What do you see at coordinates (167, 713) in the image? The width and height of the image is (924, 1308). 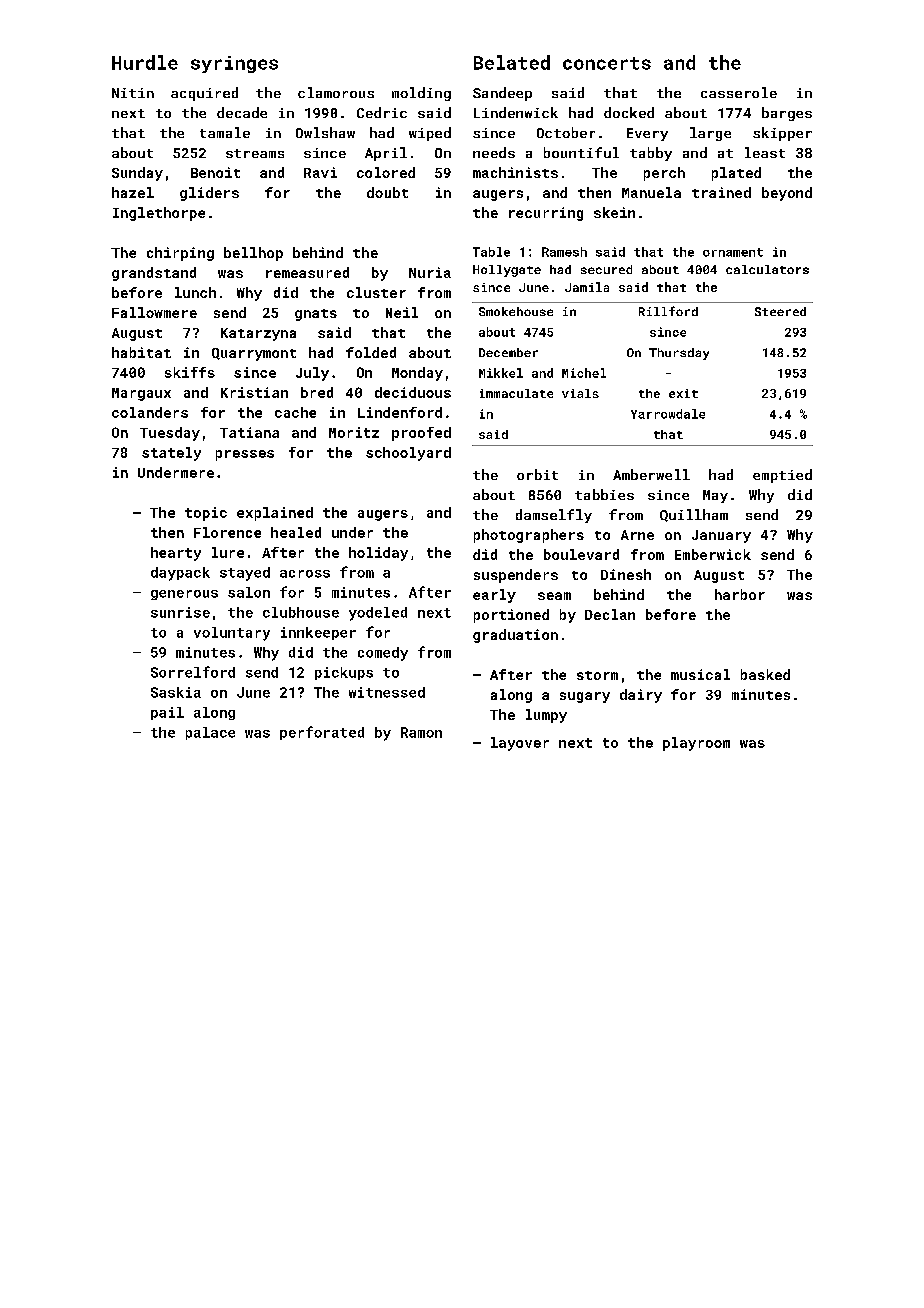 I see `pail` at bounding box center [167, 713].
